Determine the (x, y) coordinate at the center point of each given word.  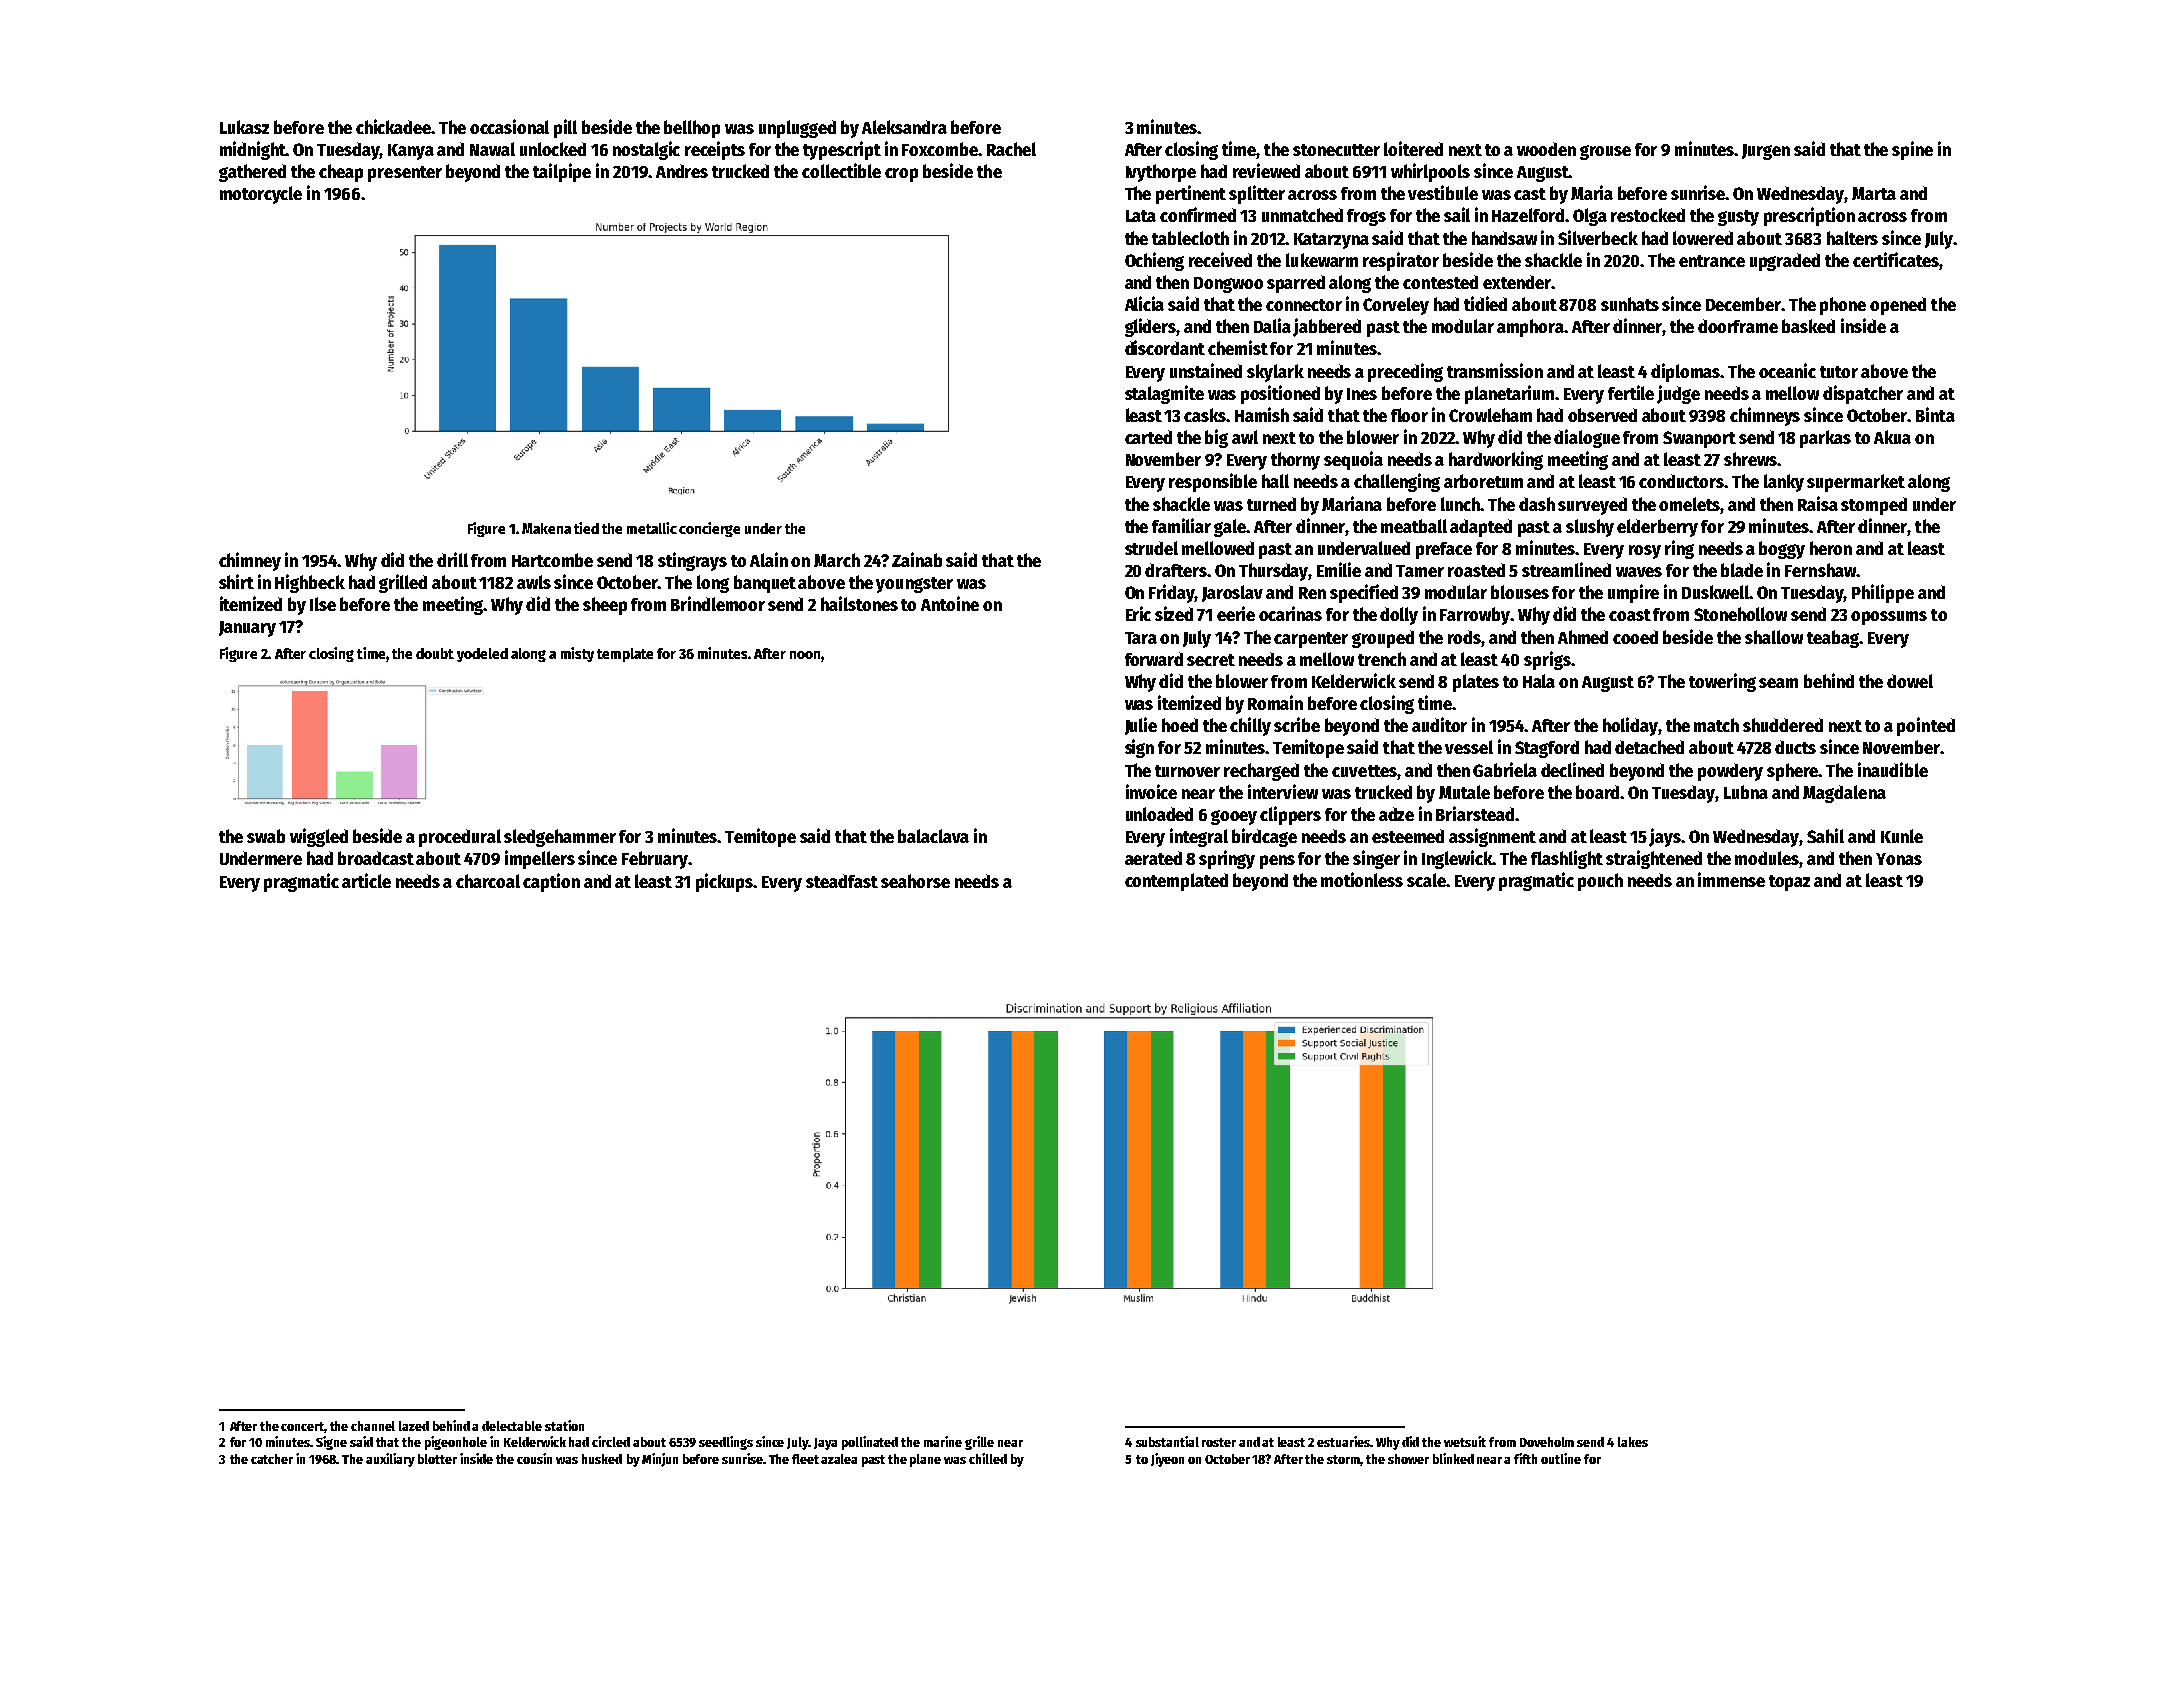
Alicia (1144, 303)
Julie (1141, 726)
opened (1898, 306)
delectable (512, 1426)
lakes (1633, 1442)
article (366, 880)
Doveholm (1547, 1442)
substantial (1167, 1441)
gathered (252, 173)
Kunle (1902, 836)
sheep (605, 606)
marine (943, 1441)
